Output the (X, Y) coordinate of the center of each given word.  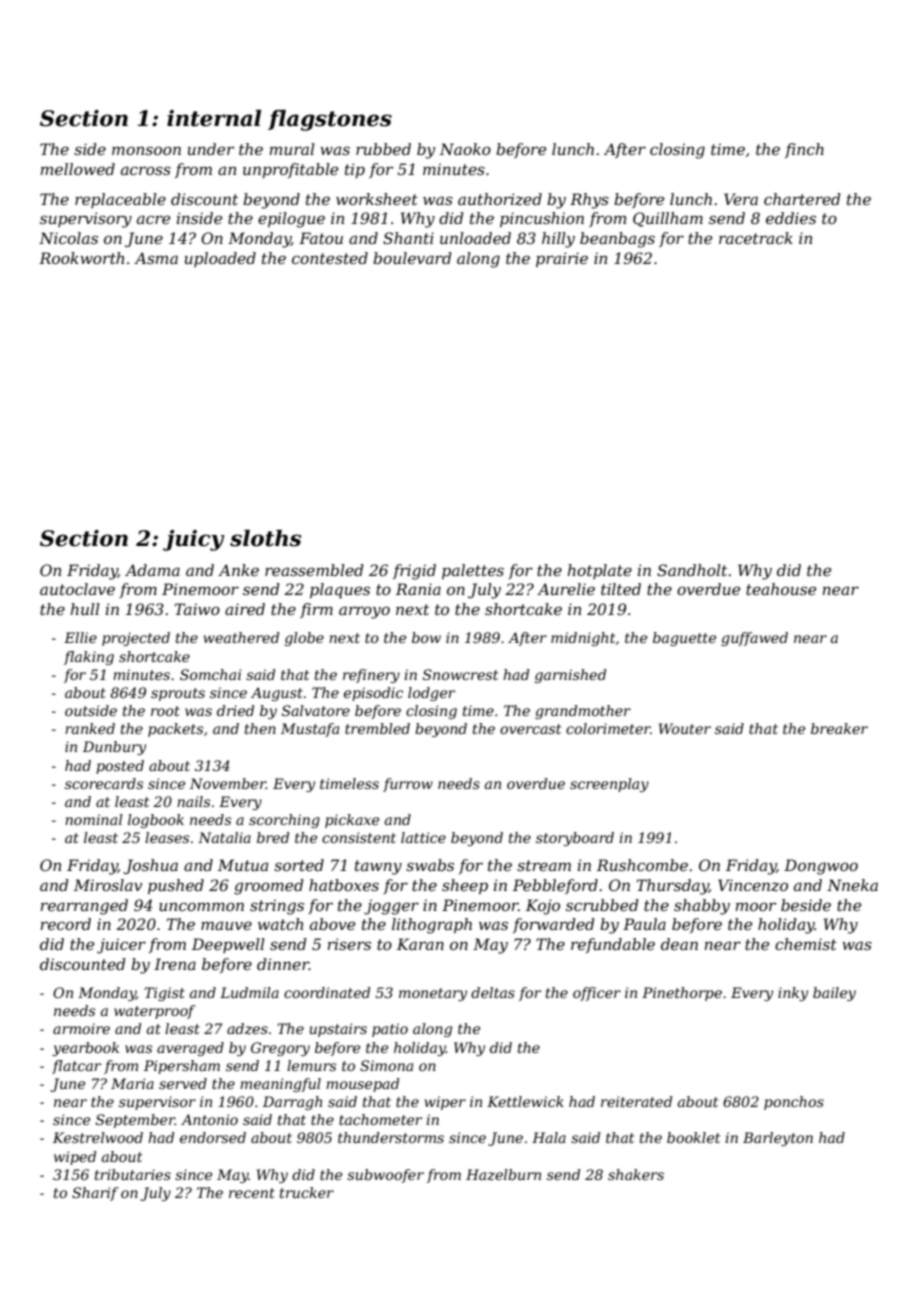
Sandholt (692, 570)
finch (804, 150)
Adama (152, 570)
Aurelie (566, 589)
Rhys (589, 201)
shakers (636, 1174)
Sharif (95, 1194)
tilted (621, 589)
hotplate (599, 571)
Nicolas (68, 238)
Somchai (210, 674)
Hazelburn (503, 1175)
